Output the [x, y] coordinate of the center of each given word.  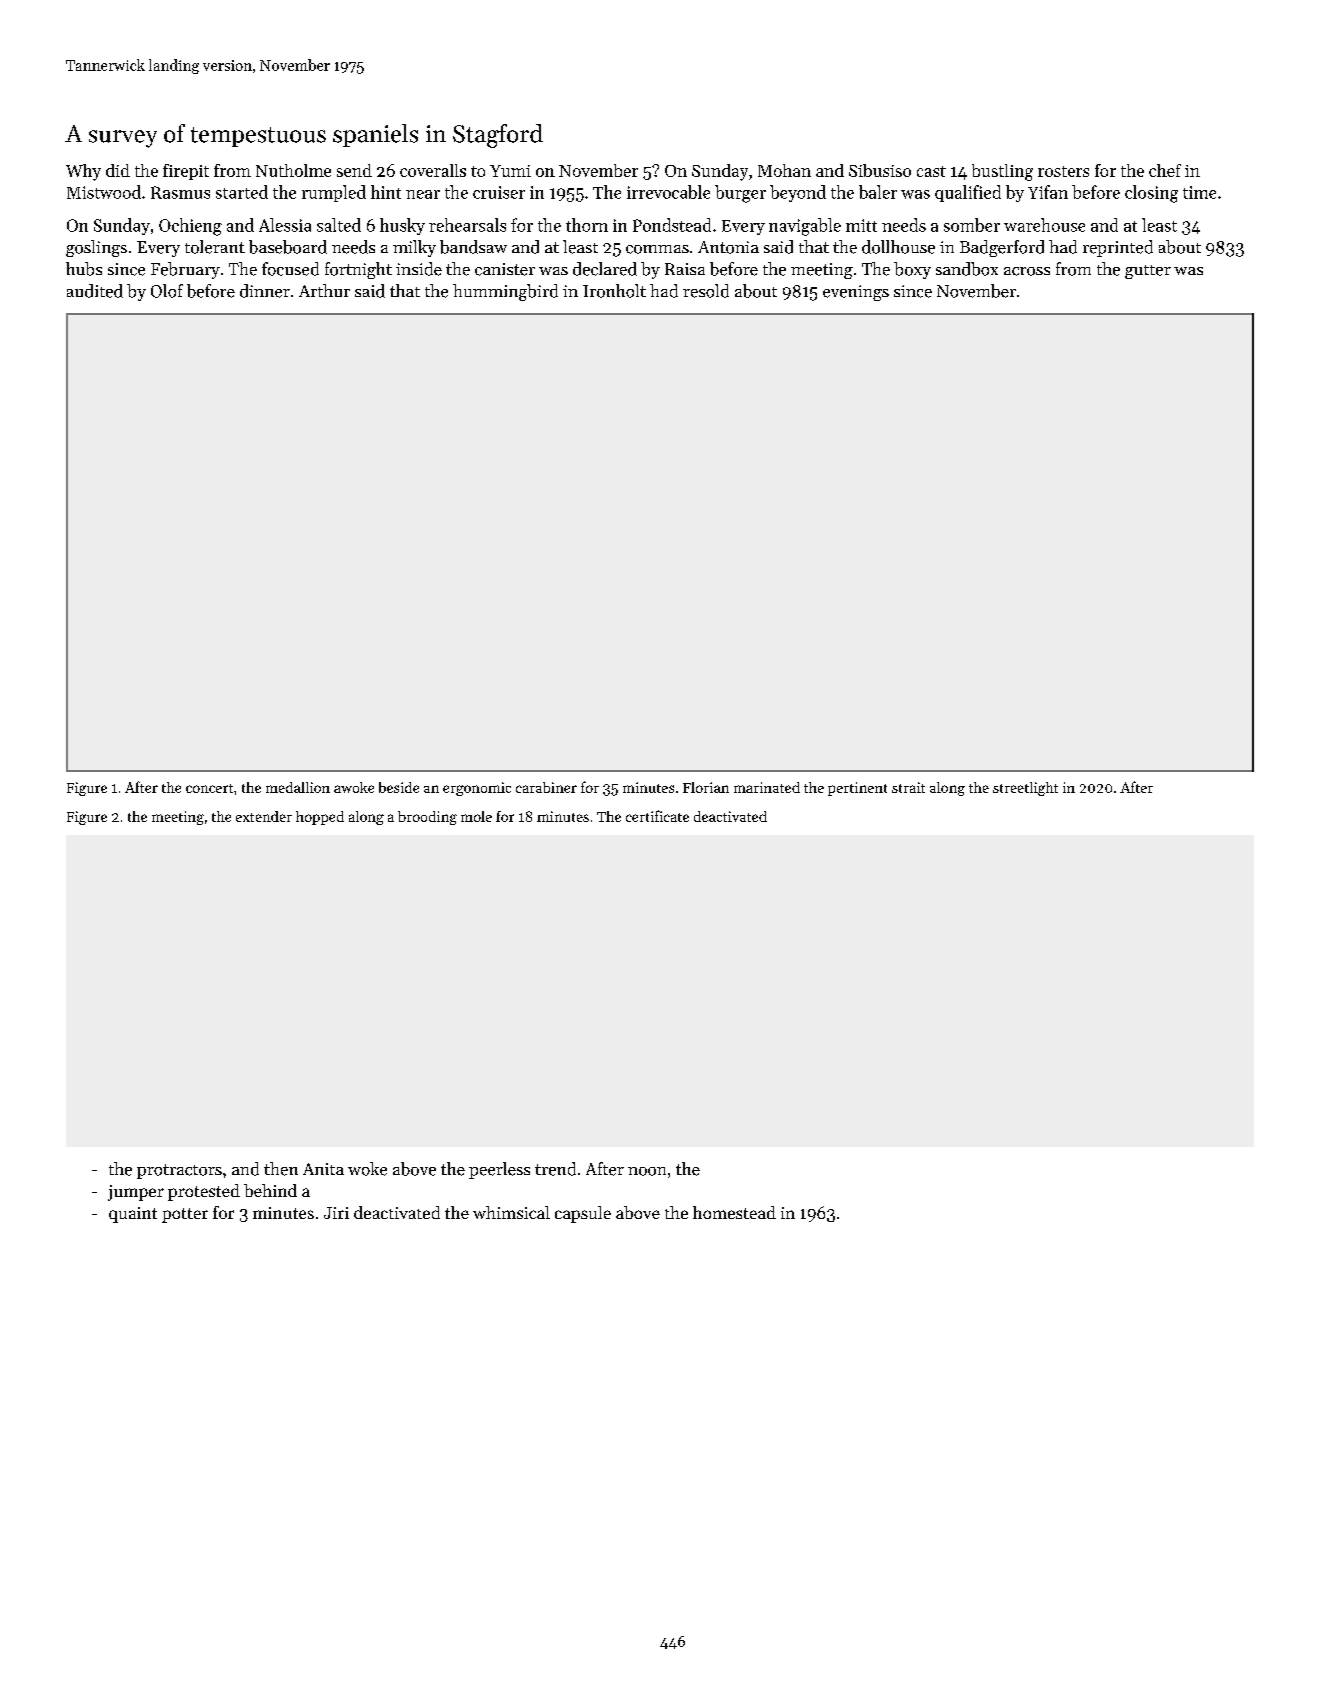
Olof [167, 291]
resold [706, 291]
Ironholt [614, 291]
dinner [265, 291]
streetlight [1025, 789]
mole [476, 816]
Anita [323, 1169]
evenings [856, 293]
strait [908, 787]
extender [264, 816]
